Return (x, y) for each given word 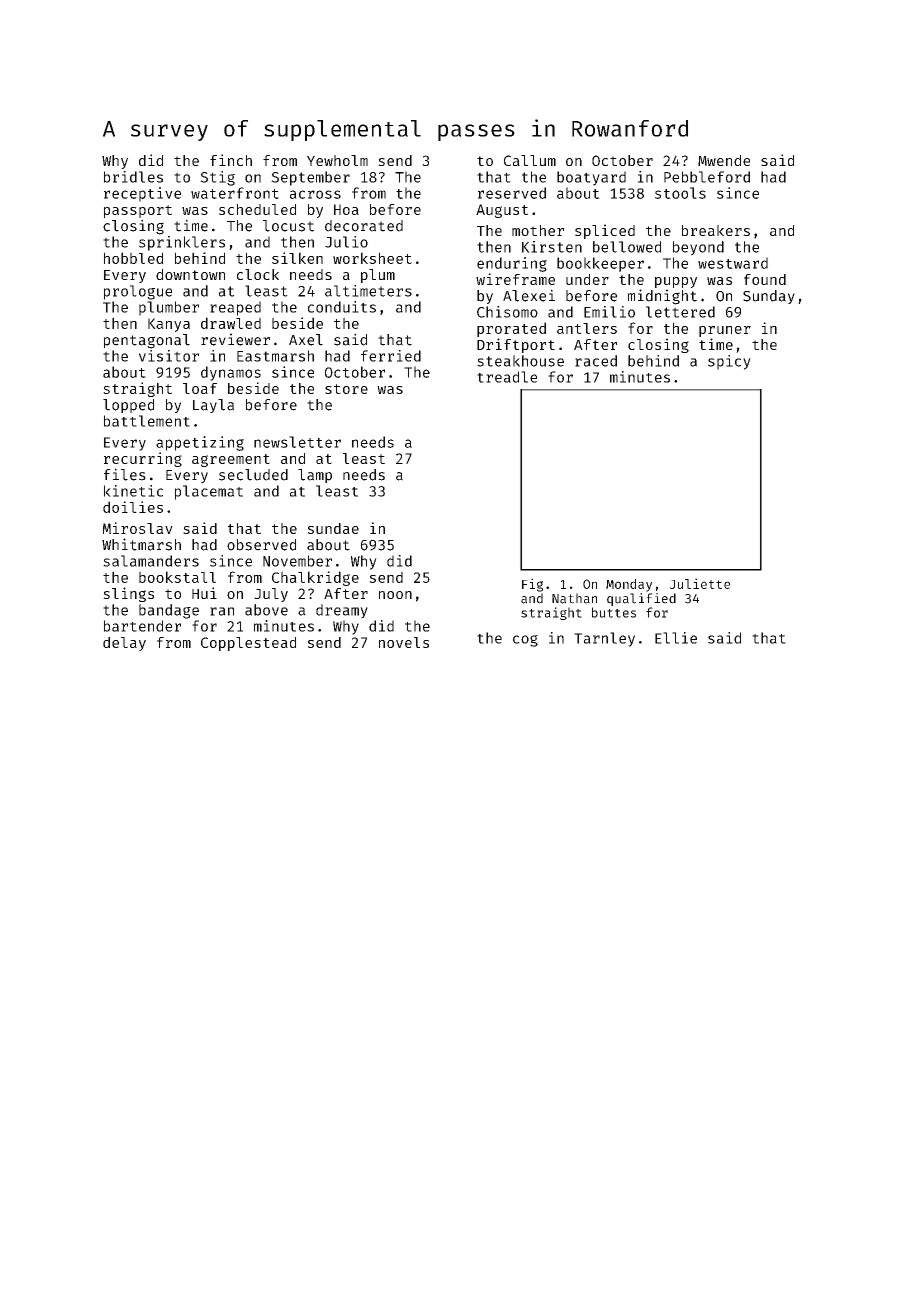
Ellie (676, 638)
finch (231, 160)
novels (404, 642)
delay (124, 644)
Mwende (724, 160)
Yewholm (337, 160)
